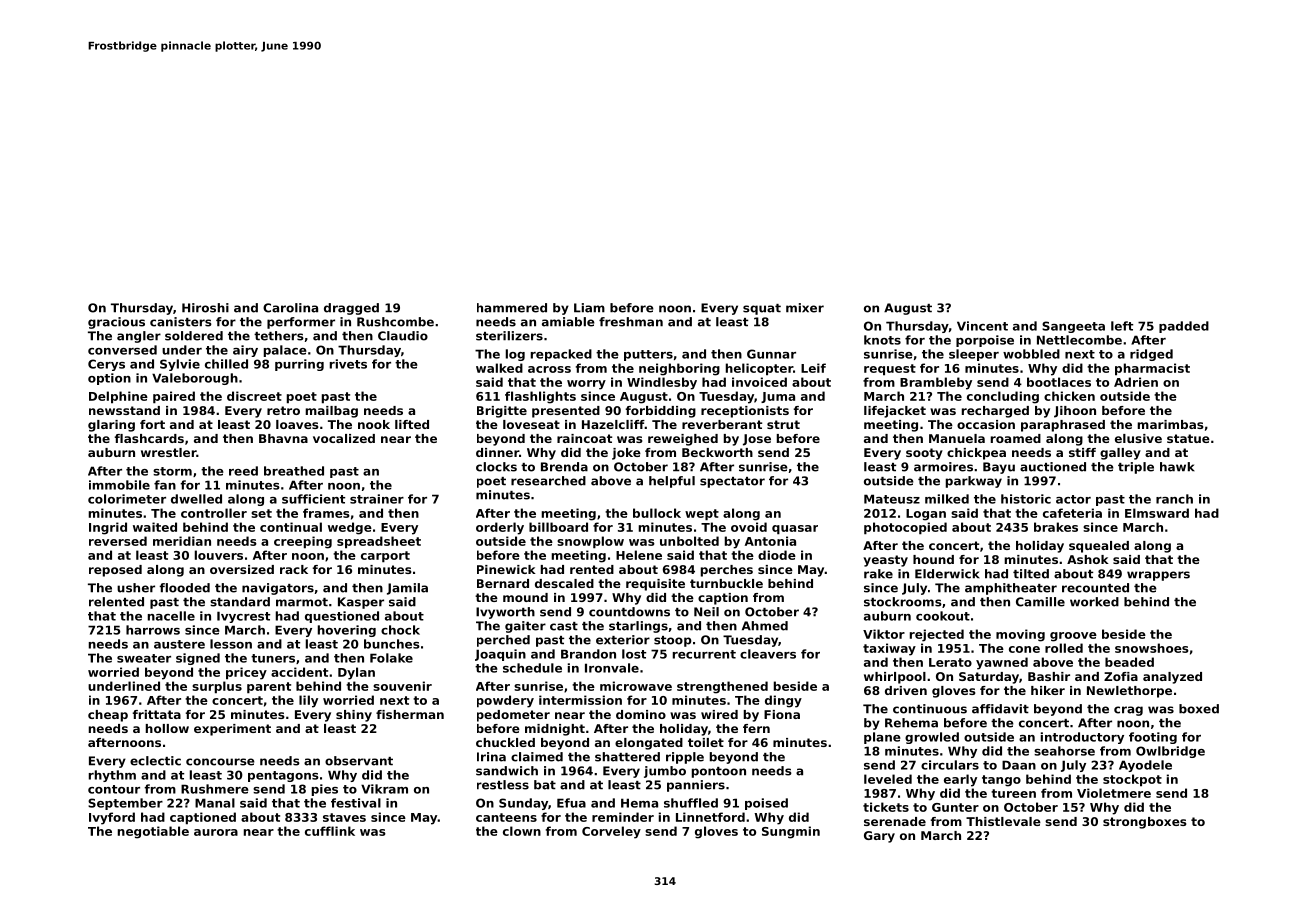  What do you see at coordinates (762, 309) in the screenshot?
I see `squat` at bounding box center [762, 309].
